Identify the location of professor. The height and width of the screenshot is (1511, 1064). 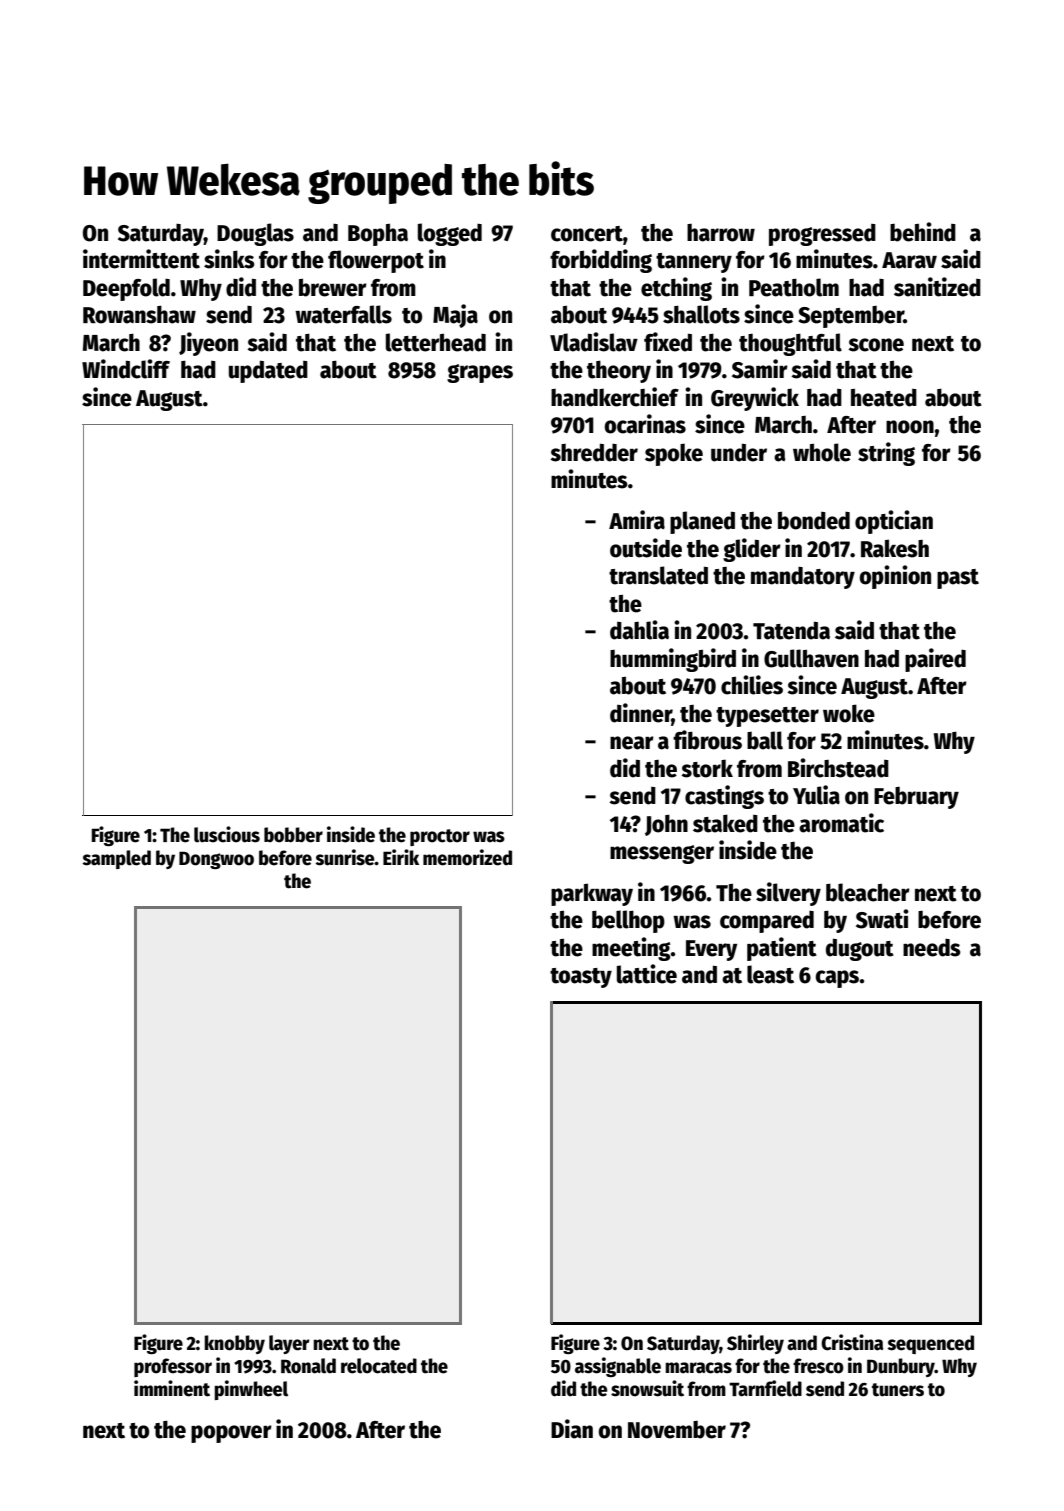
(173, 1367).
